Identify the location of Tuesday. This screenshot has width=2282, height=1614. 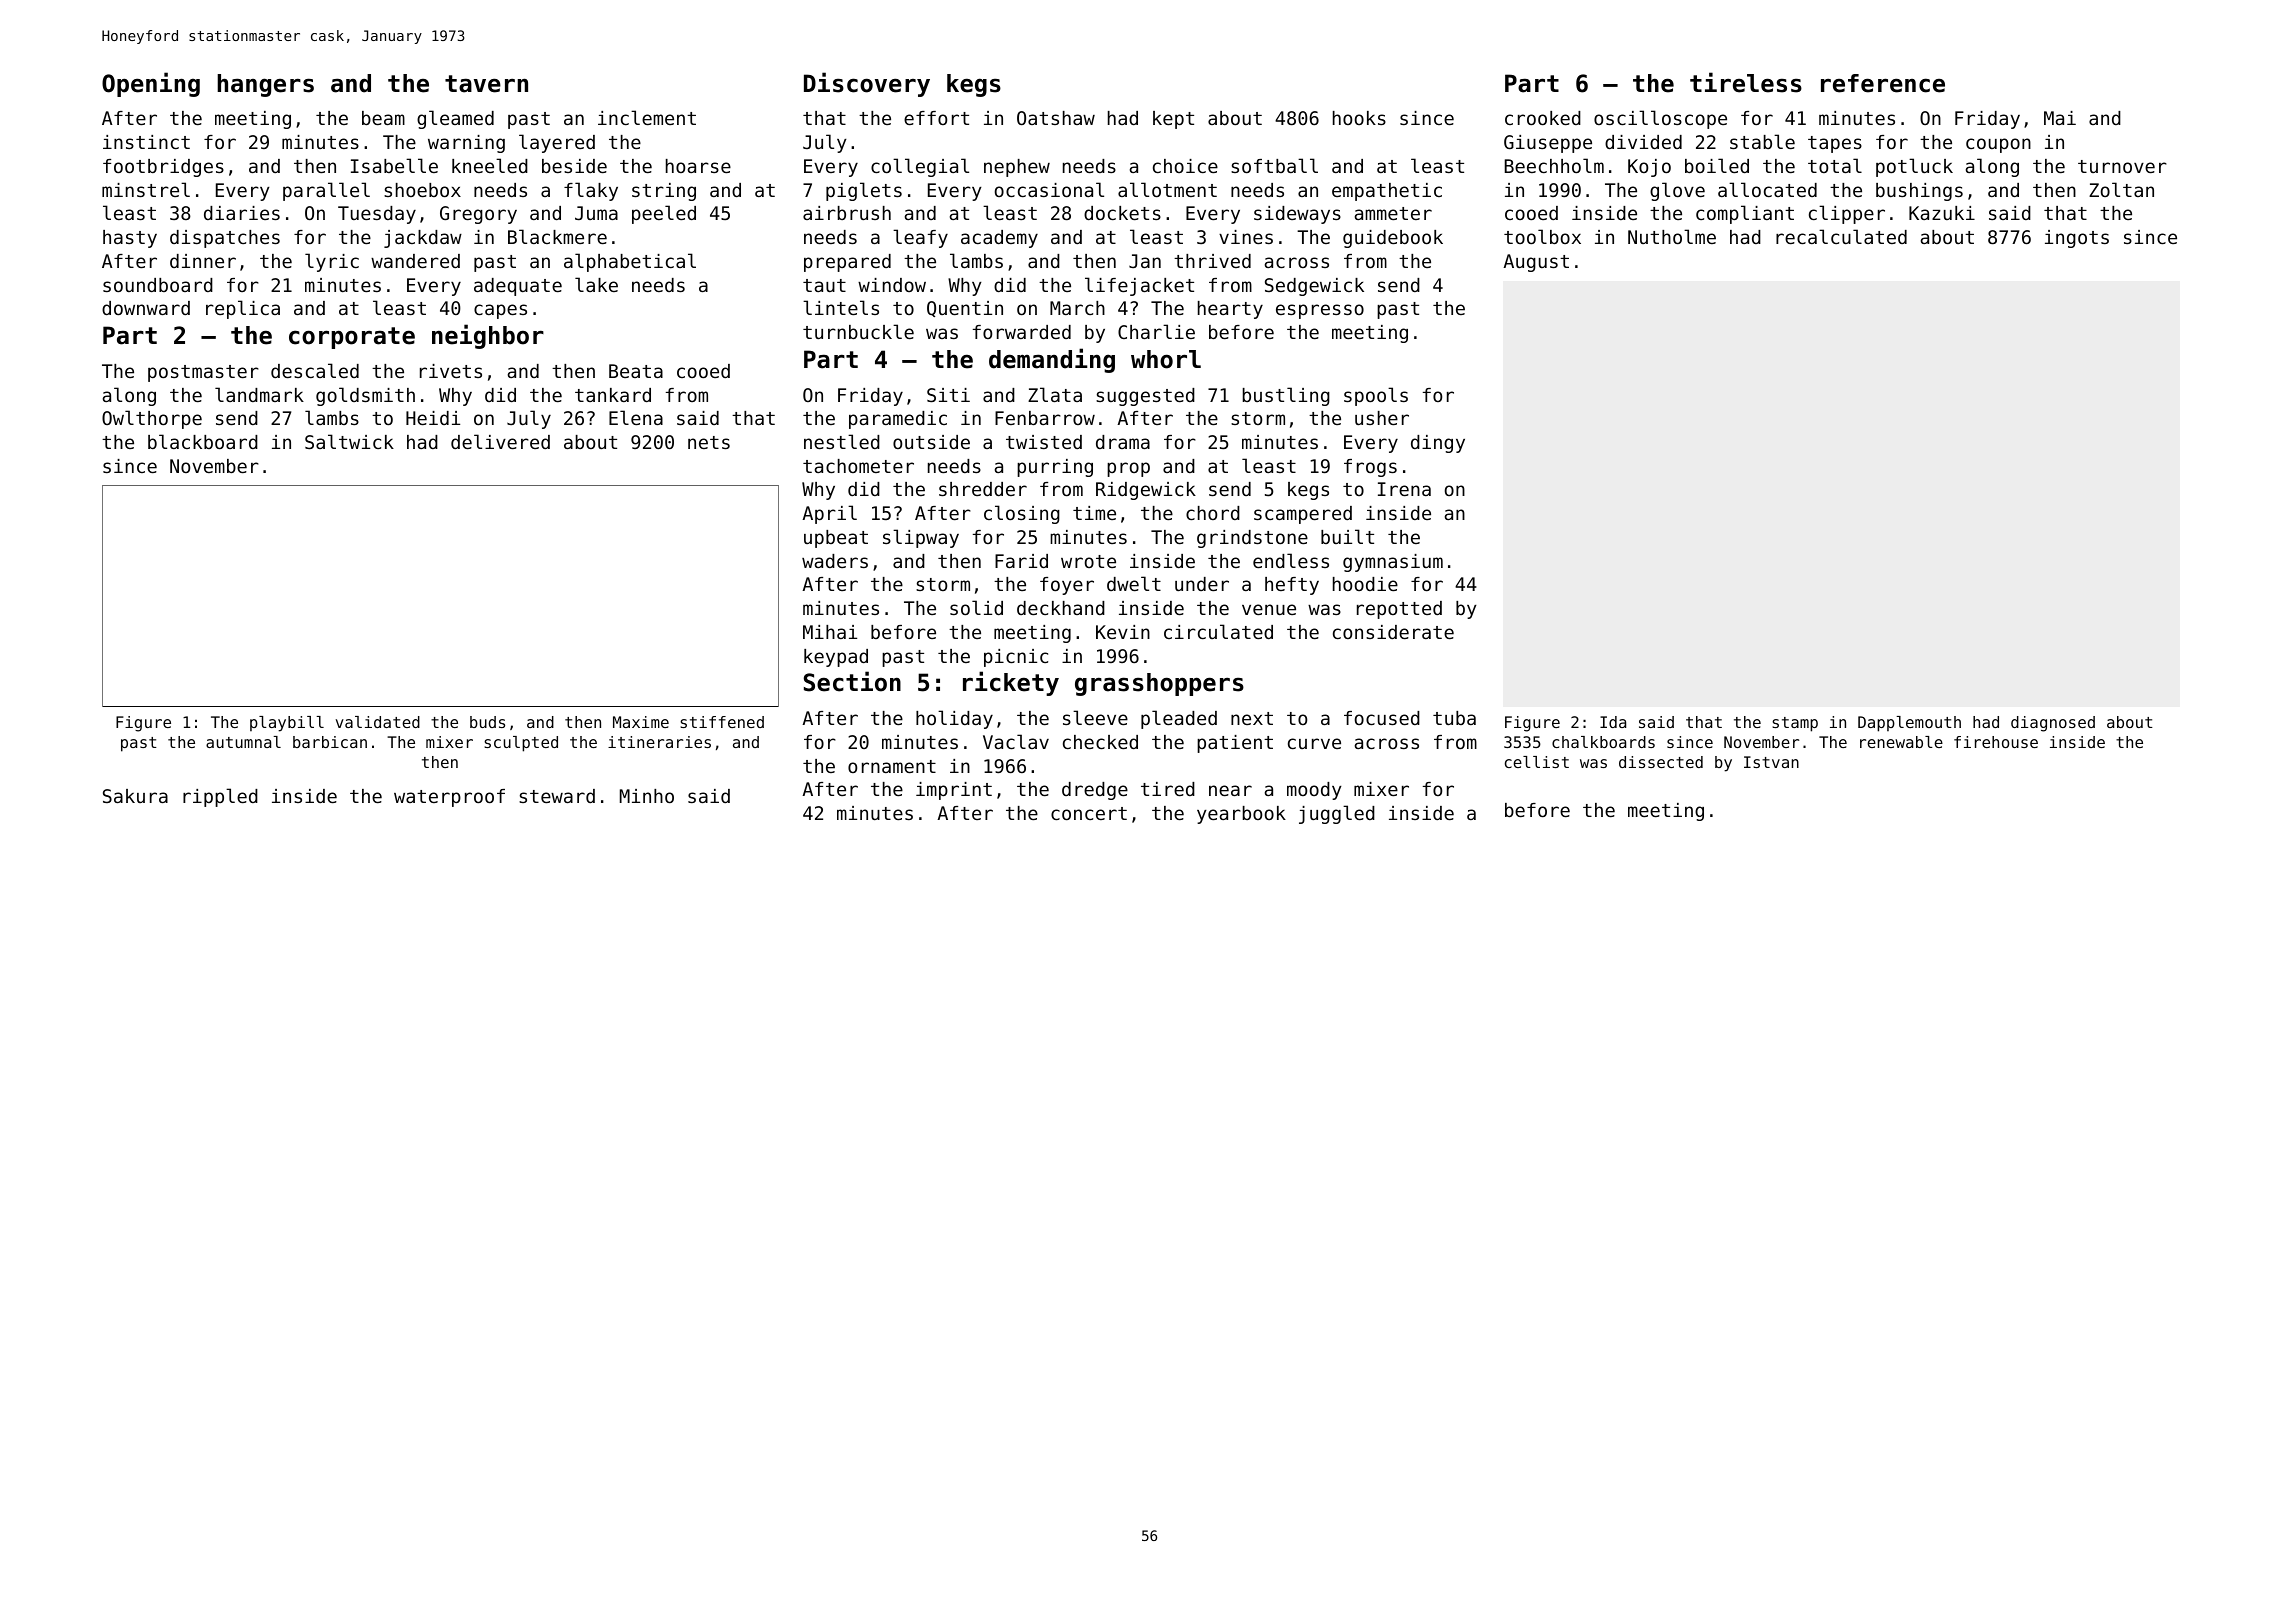
(377, 215).
